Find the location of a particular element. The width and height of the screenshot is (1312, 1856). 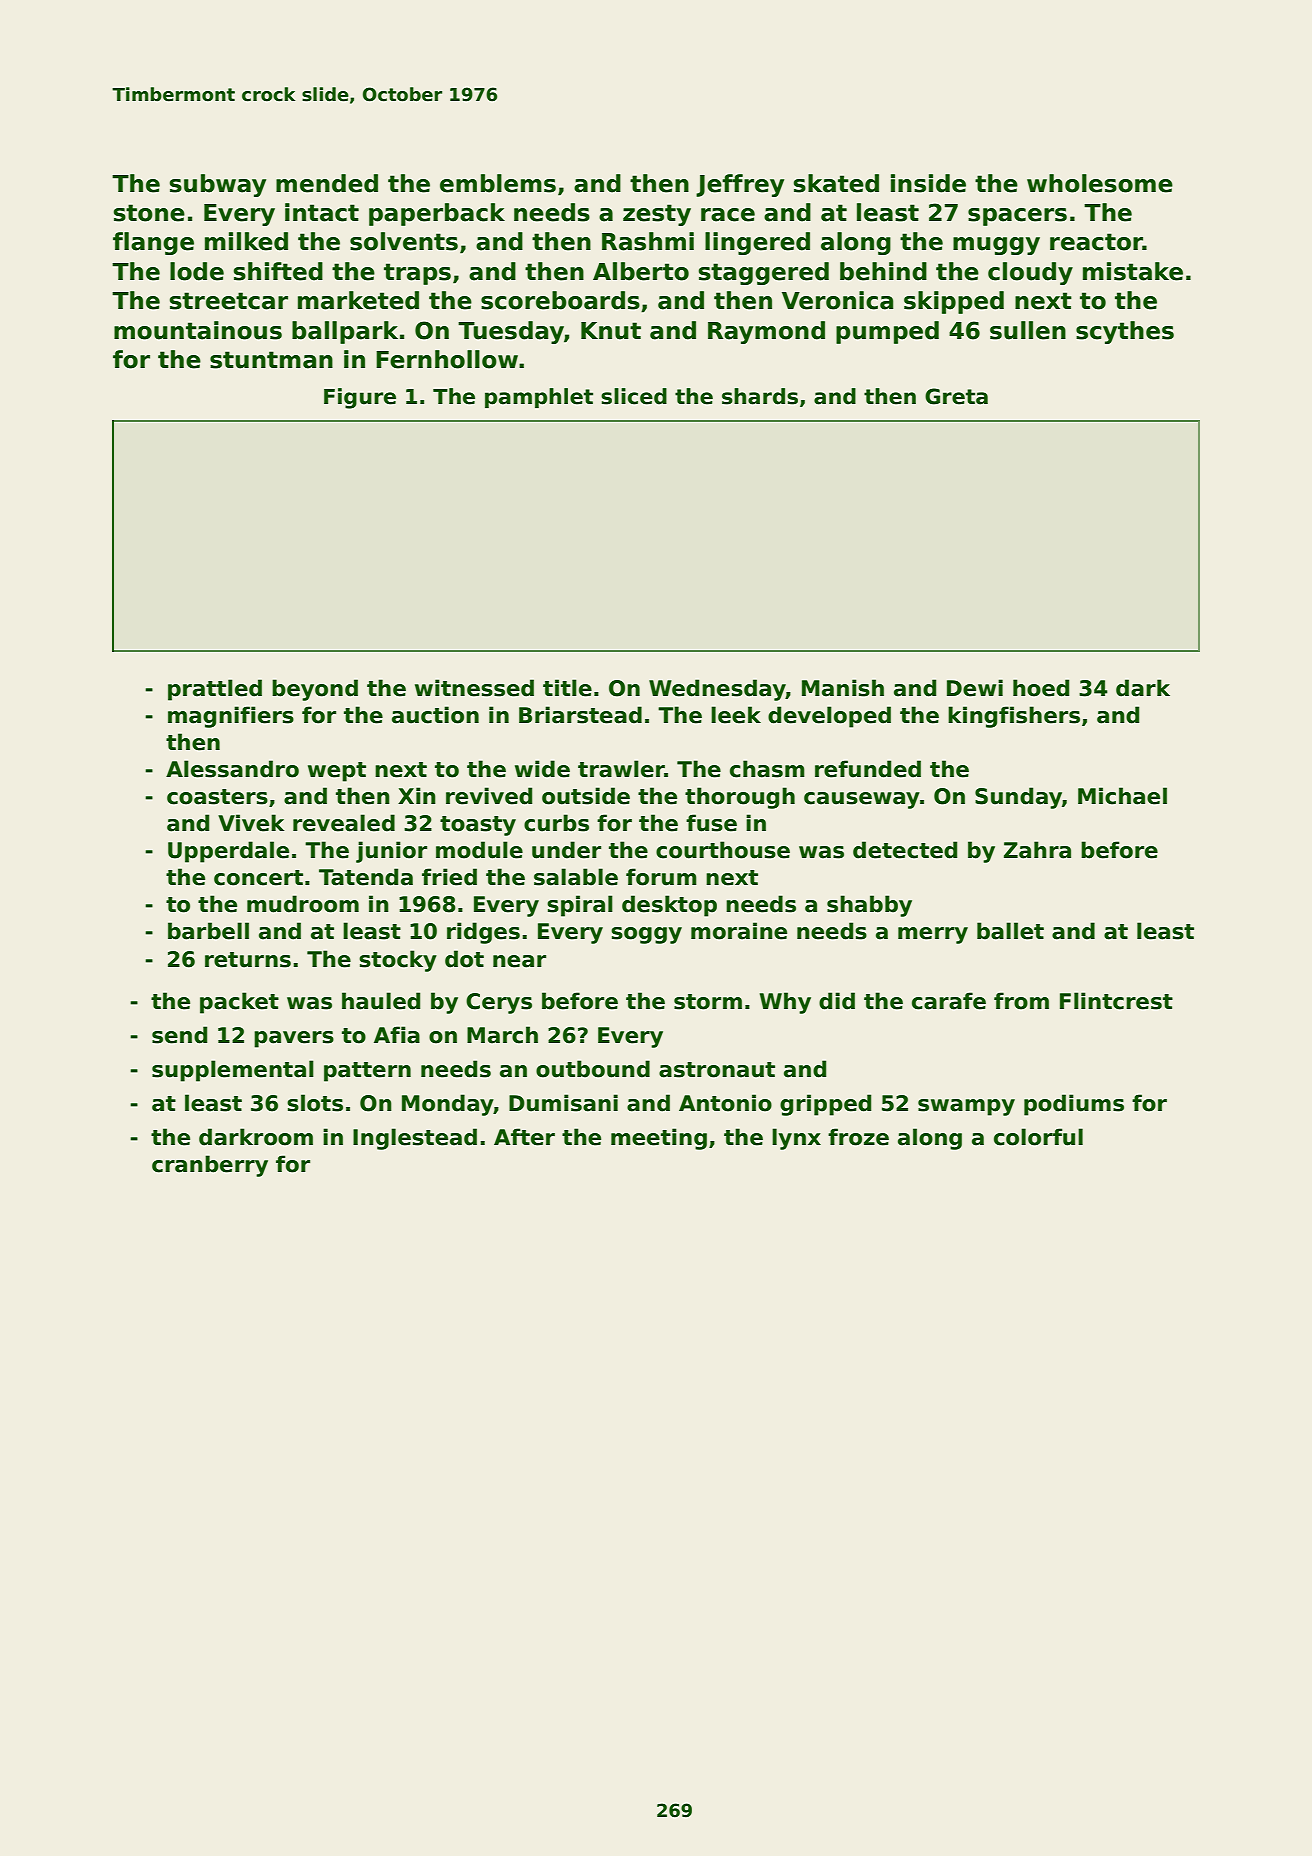

packet is located at coordinates (239, 1003).
